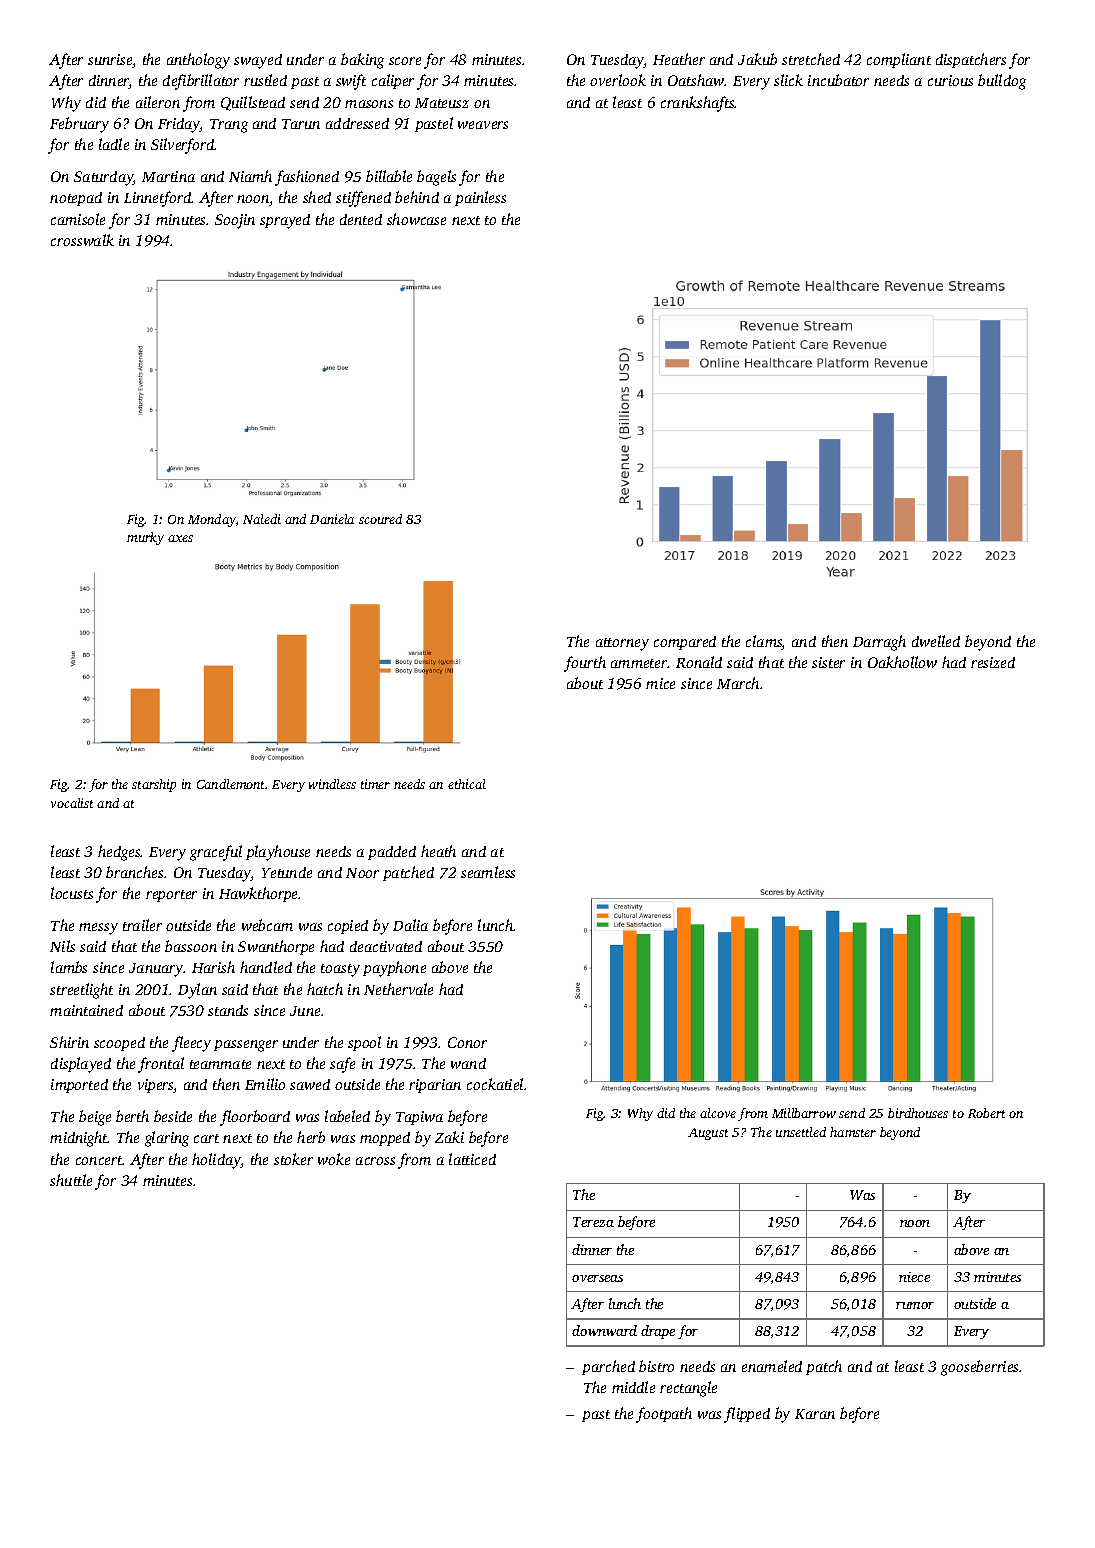  I want to click on ethical, so click(467, 784).
